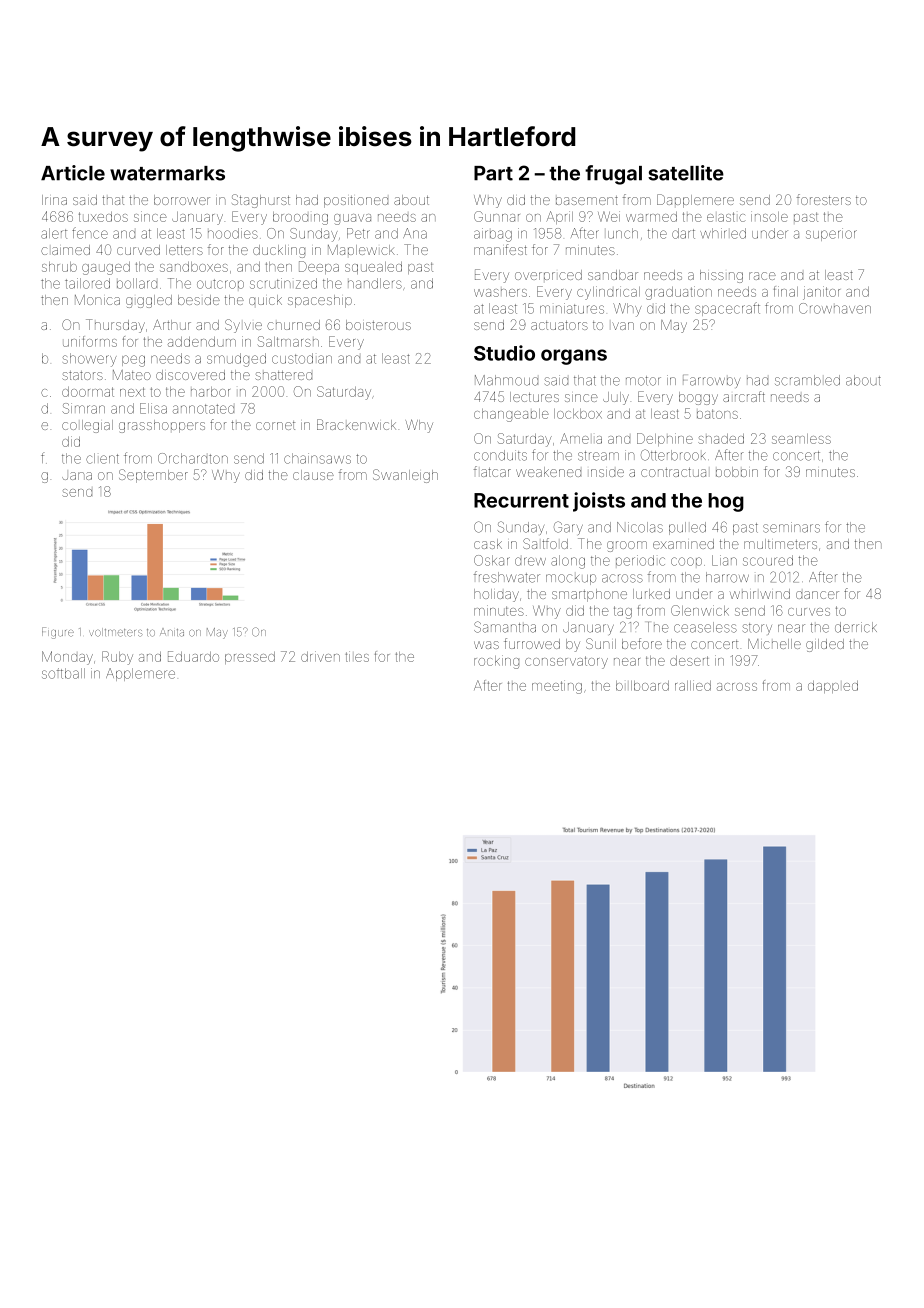 The width and height of the image is (924, 1308). I want to click on Article, so click(73, 173).
